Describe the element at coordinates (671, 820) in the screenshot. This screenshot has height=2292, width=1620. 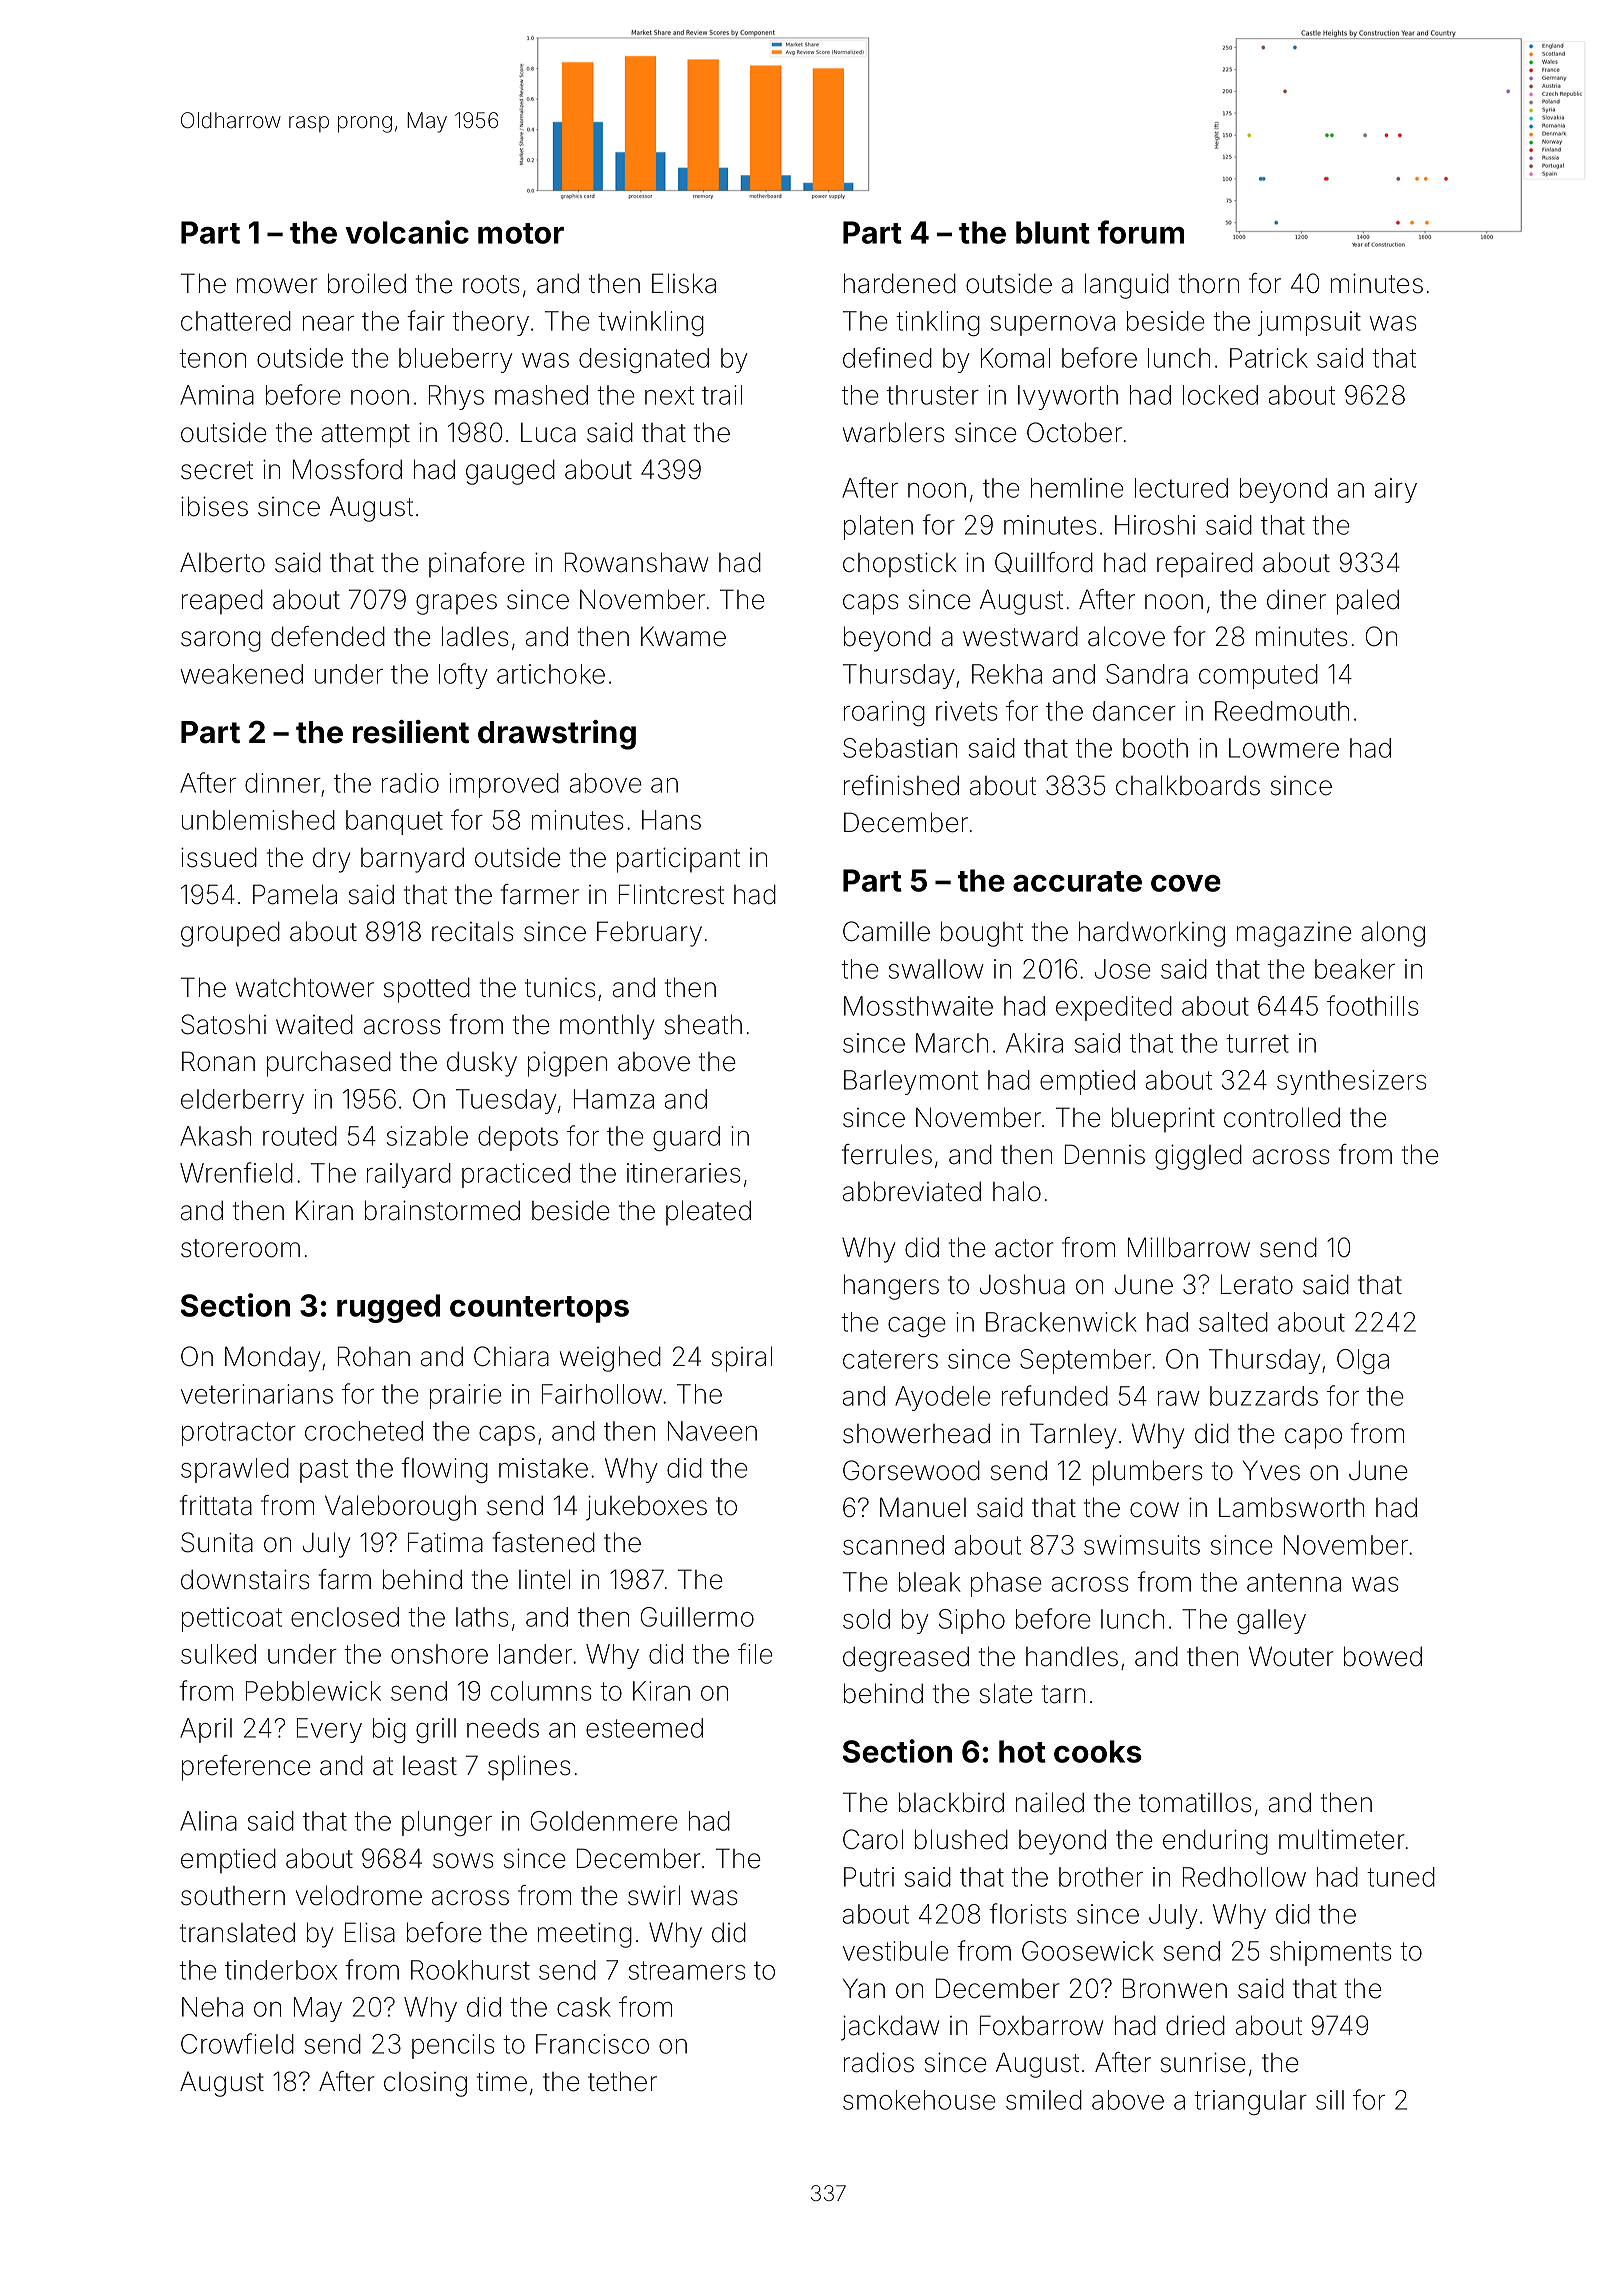
I see `Hans` at that location.
